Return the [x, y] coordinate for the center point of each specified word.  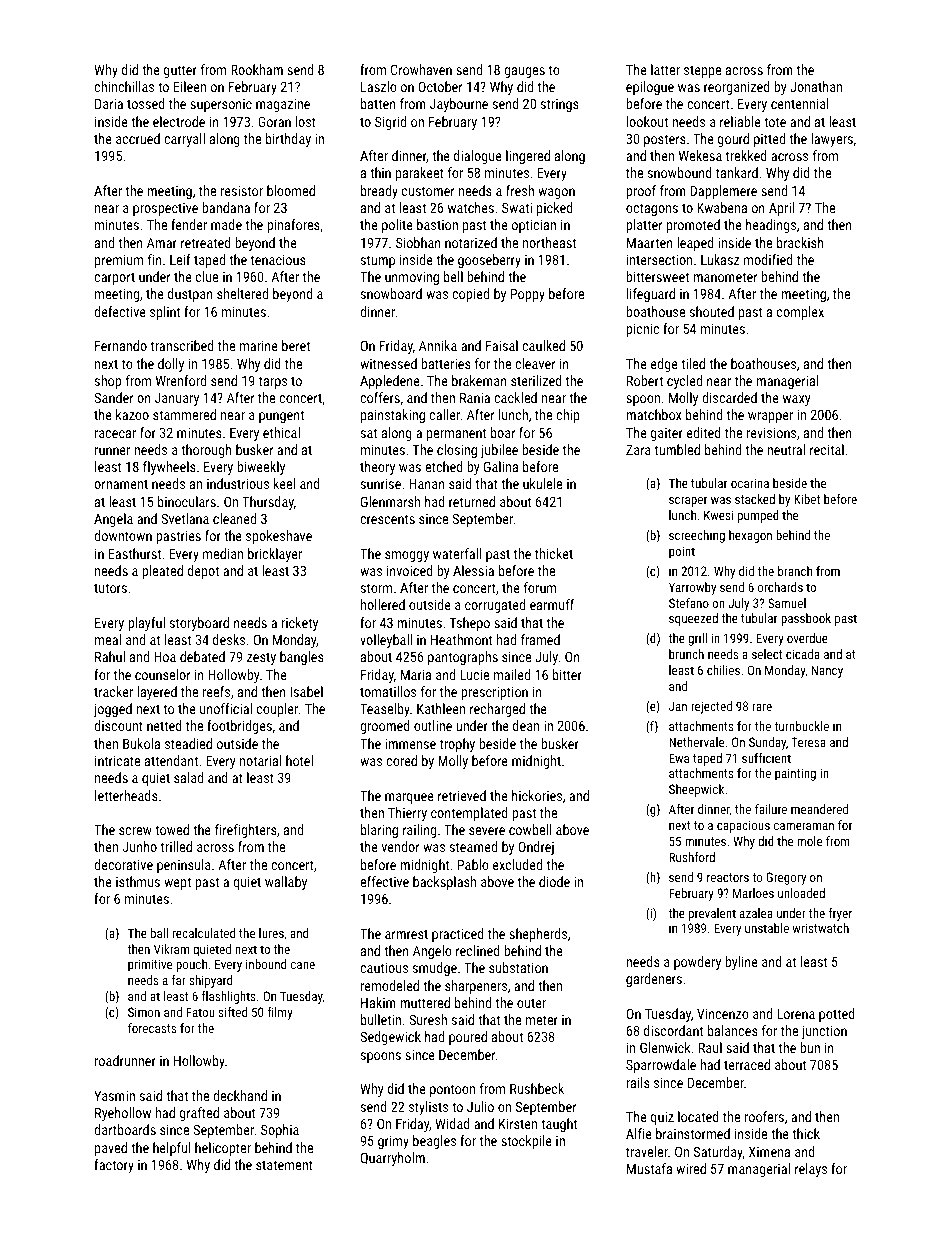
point [682, 552]
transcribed [182, 345]
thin [380, 172]
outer [531, 1003]
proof [641, 192]
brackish [800, 242]
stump [378, 261]
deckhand [240, 1095]
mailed [512, 674]
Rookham [257, 69]
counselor [162, 674]
